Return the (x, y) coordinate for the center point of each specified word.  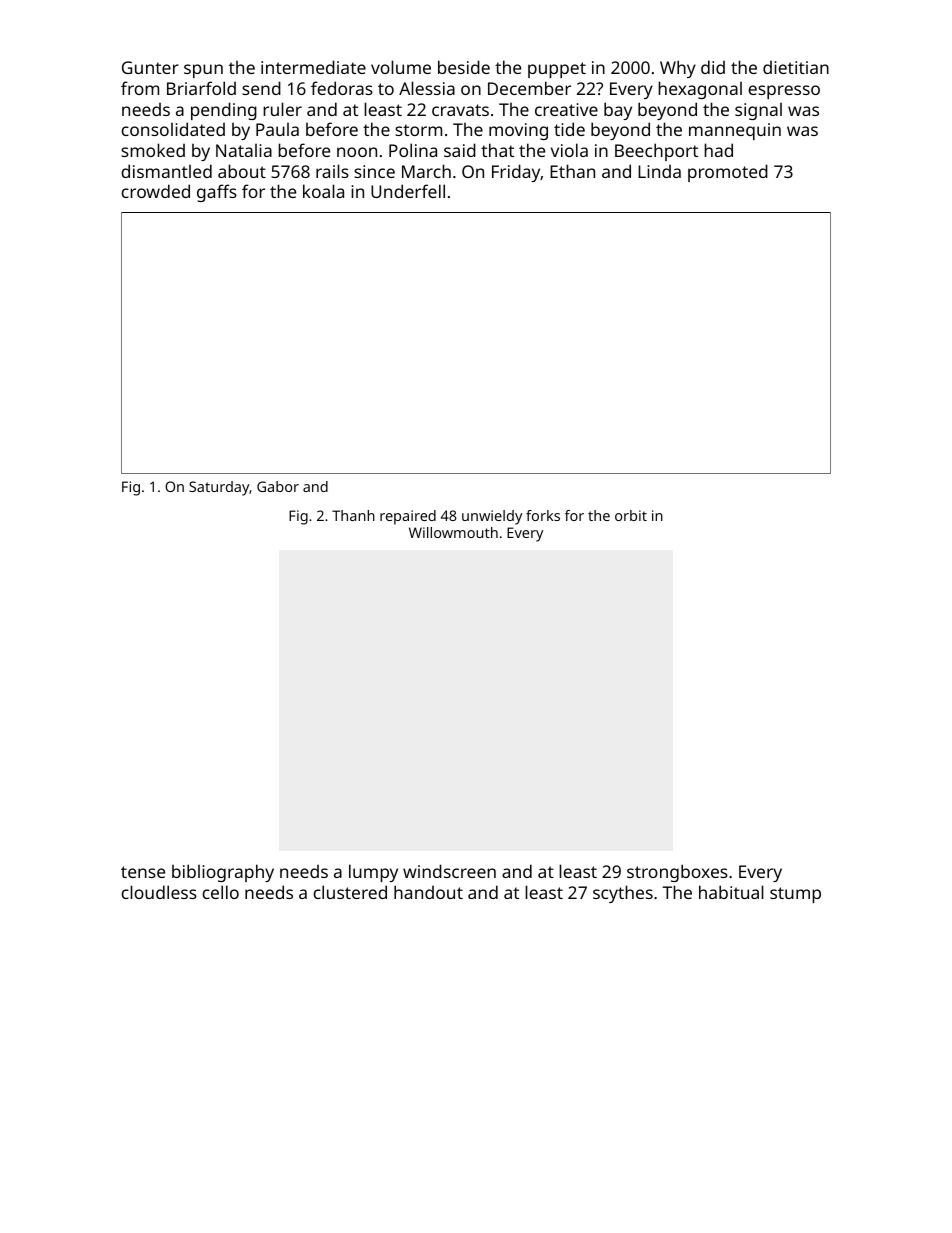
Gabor (278, 486)
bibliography (223, 873)
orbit (631, 515)
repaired (408, 517)
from (140, 88)
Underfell (408, 191)
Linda (659, 171)
